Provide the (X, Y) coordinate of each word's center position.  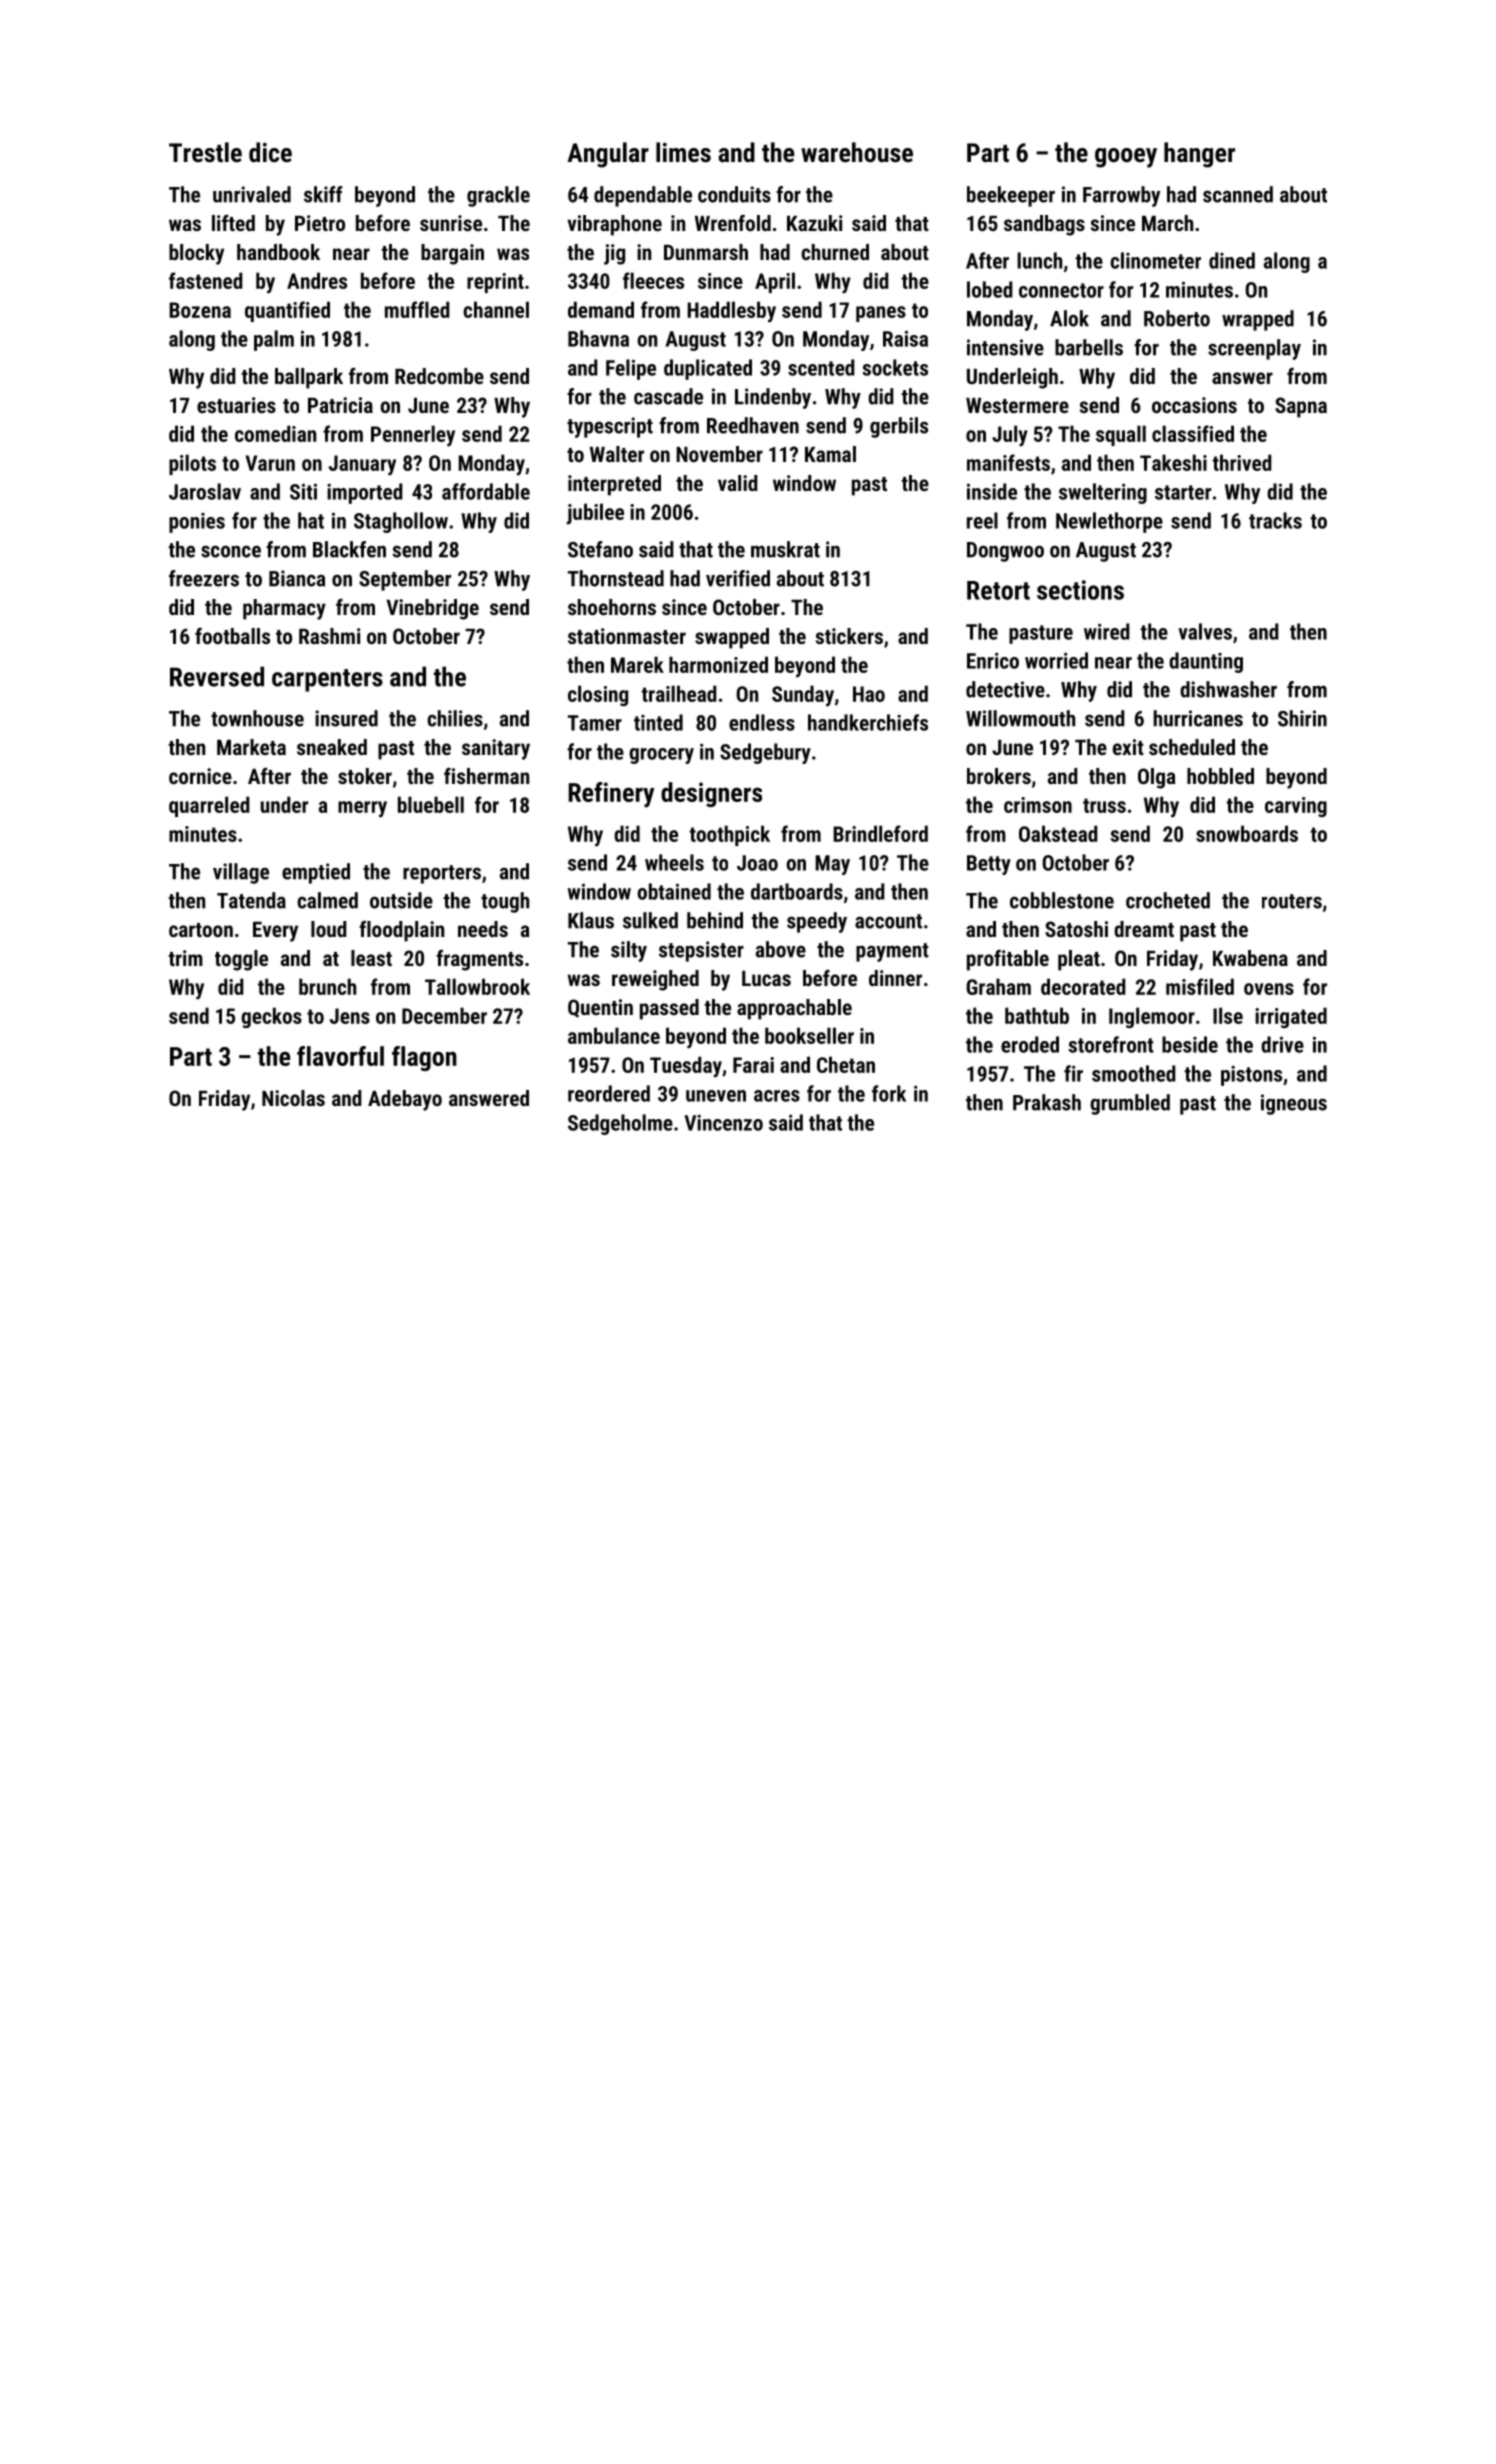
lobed (990, 289)
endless (762, 722)
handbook (278, 252)
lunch (1039, 260)
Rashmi (329, 636)
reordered (609, 1093)
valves (1205, 631)
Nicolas (293, 1098)
